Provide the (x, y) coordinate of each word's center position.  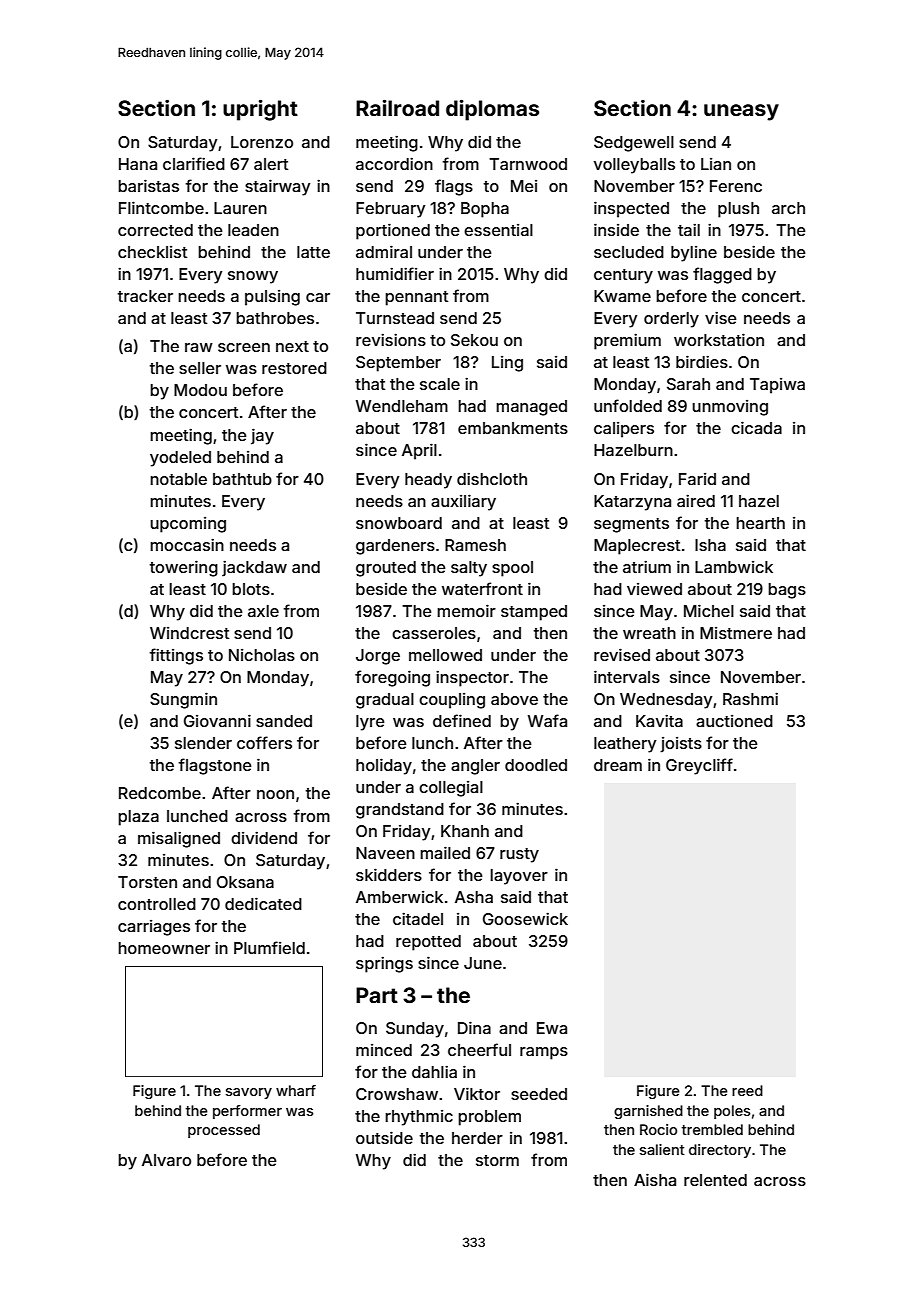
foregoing (392, 678)
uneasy (741, 112)
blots (251, 589)
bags (787, 591)
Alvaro (166, 1160)
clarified (194, 163)
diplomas (492, 110)
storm (497, 1160)
